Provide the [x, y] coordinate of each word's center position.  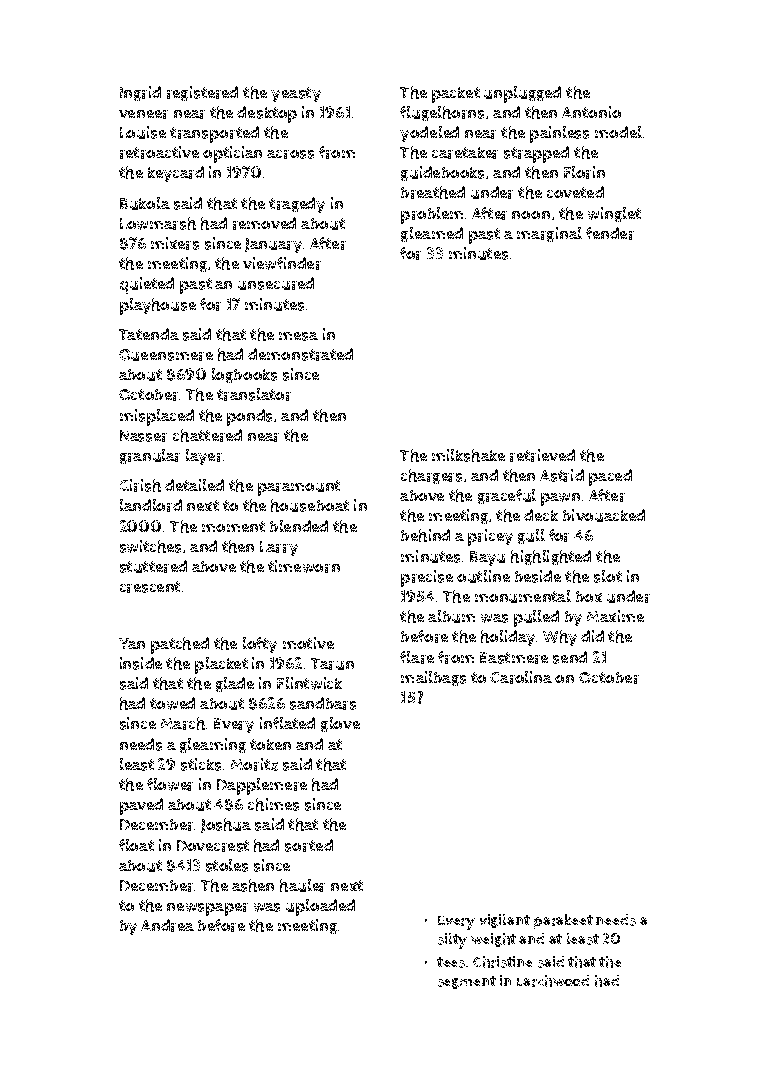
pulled [536, 618]
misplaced [157, 417]
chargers [431, 476]
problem [432, 215]
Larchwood [553, 981]
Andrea [167, 925]
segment [467, 982]
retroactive [159, 152]
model [618, 132]
